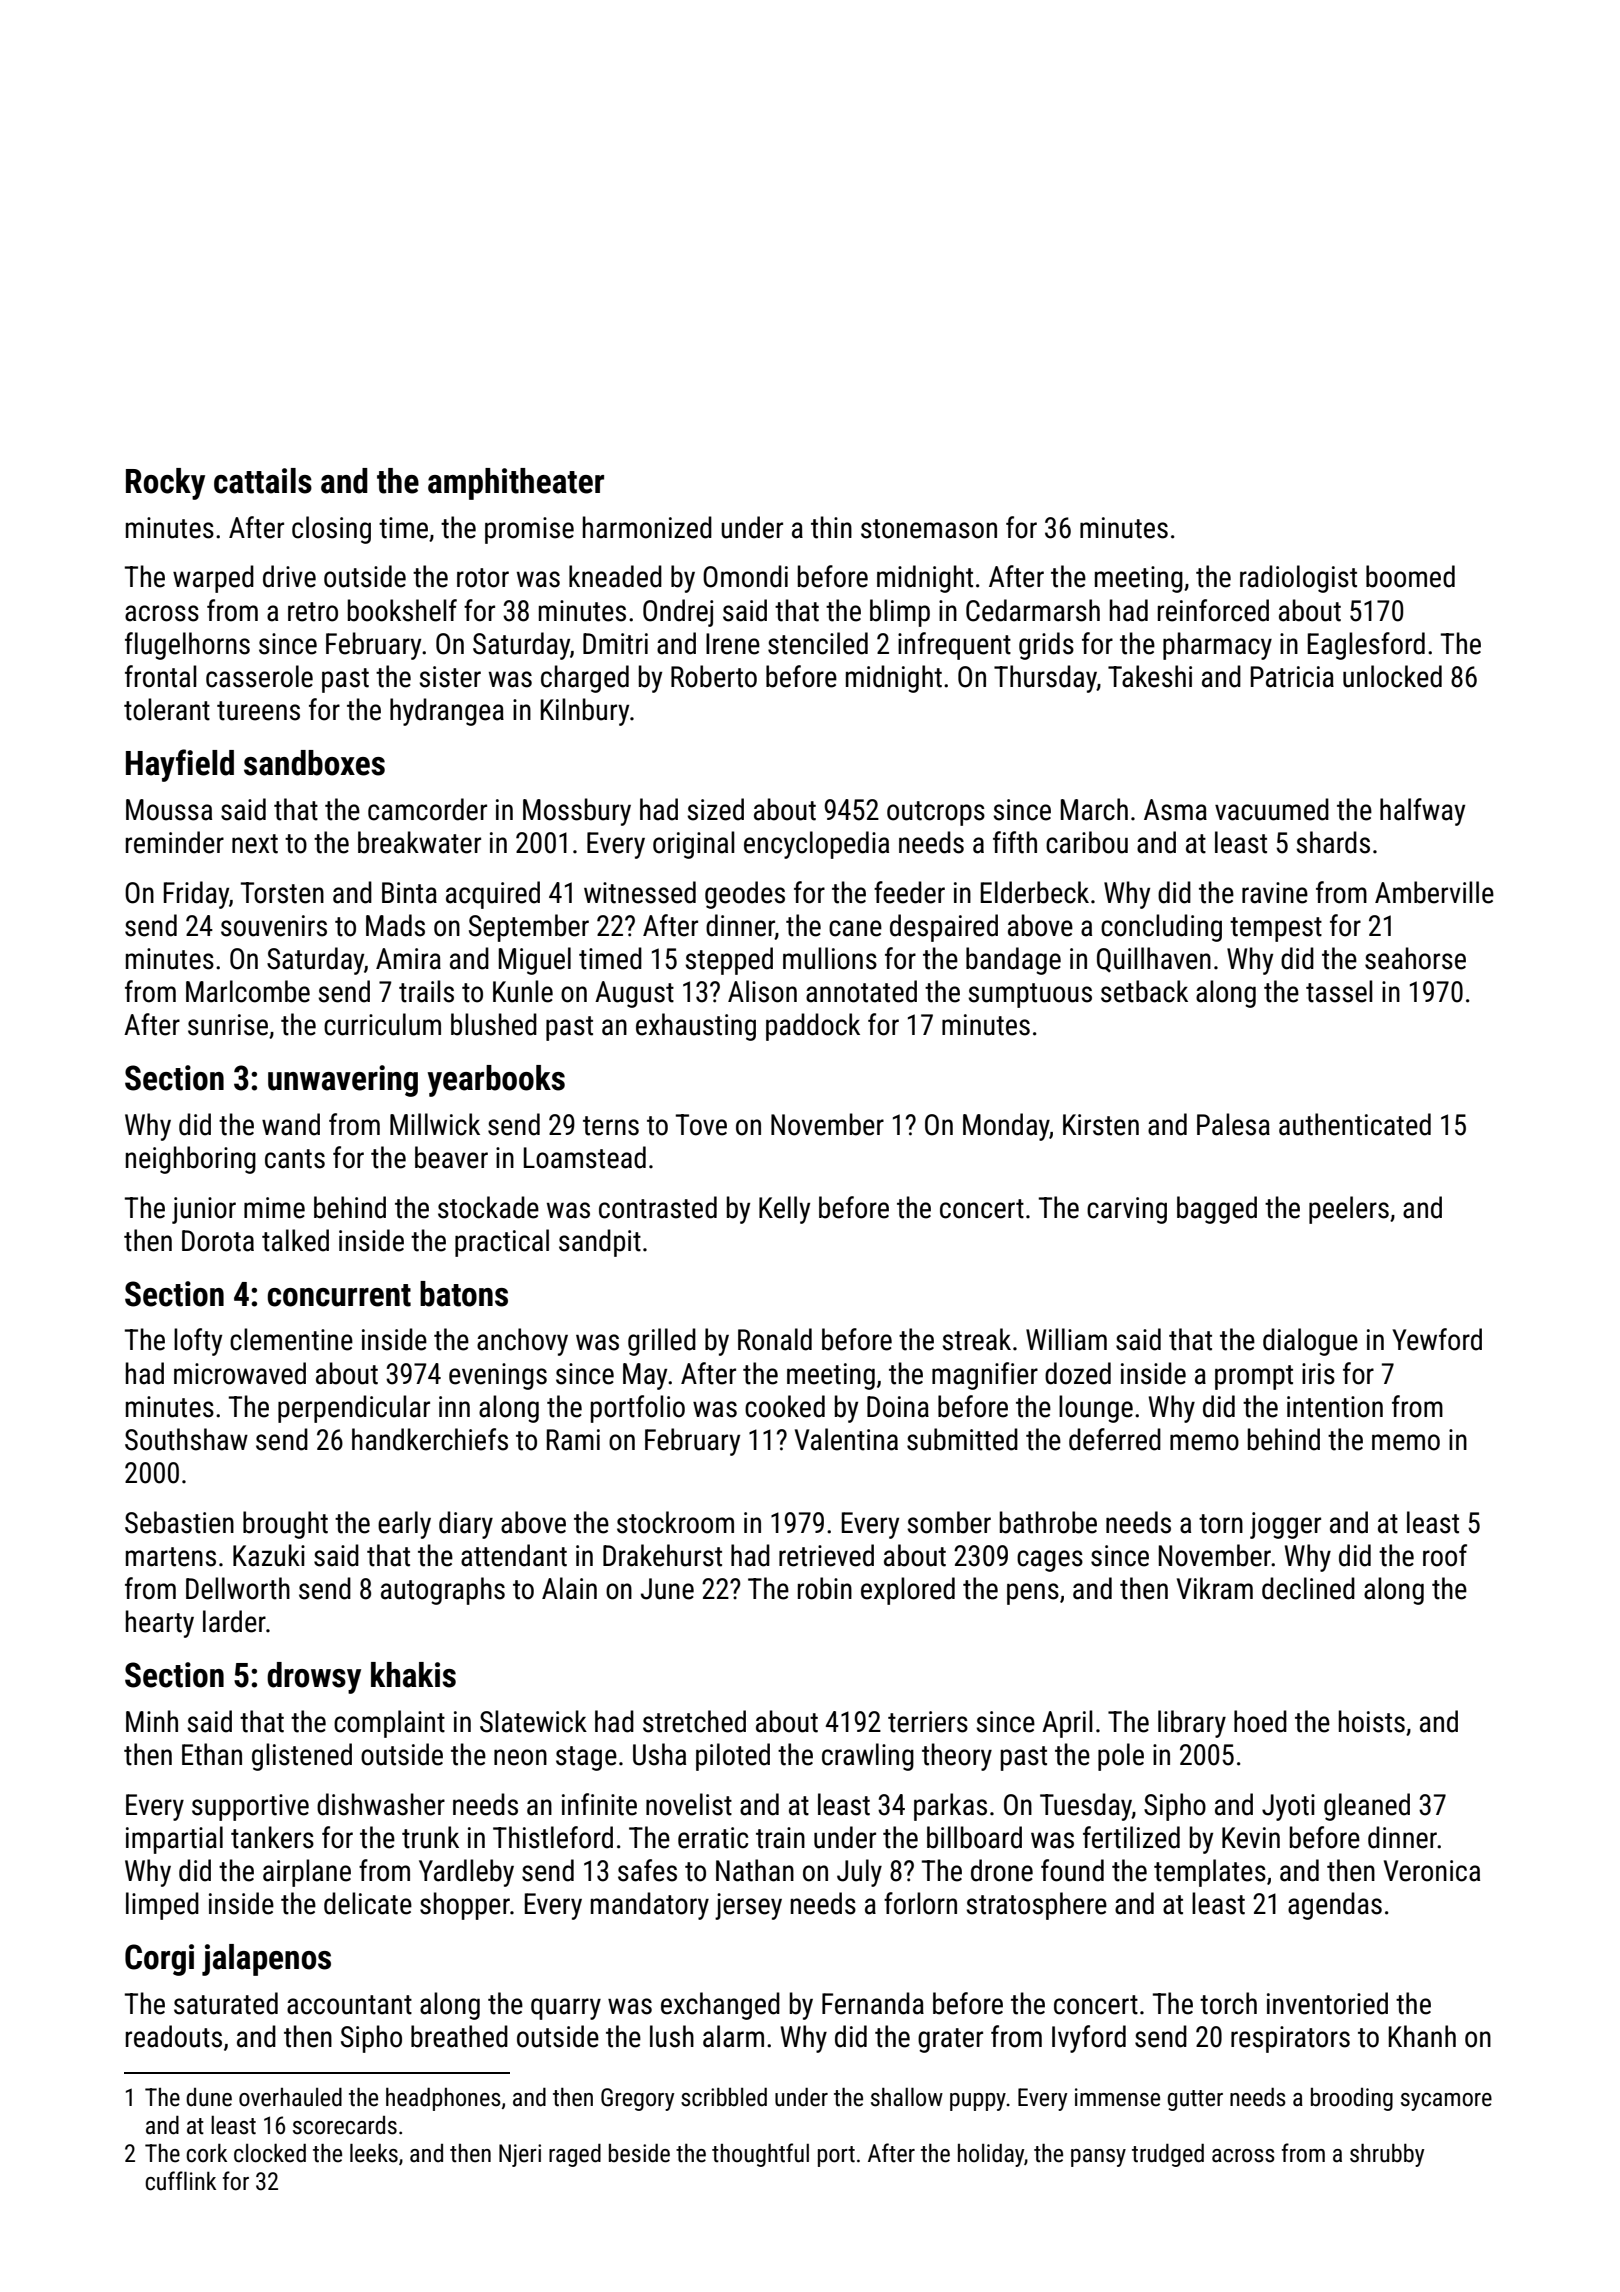 This document has height=2292, width=1620. I want to click on sized, so click(715, 809).
